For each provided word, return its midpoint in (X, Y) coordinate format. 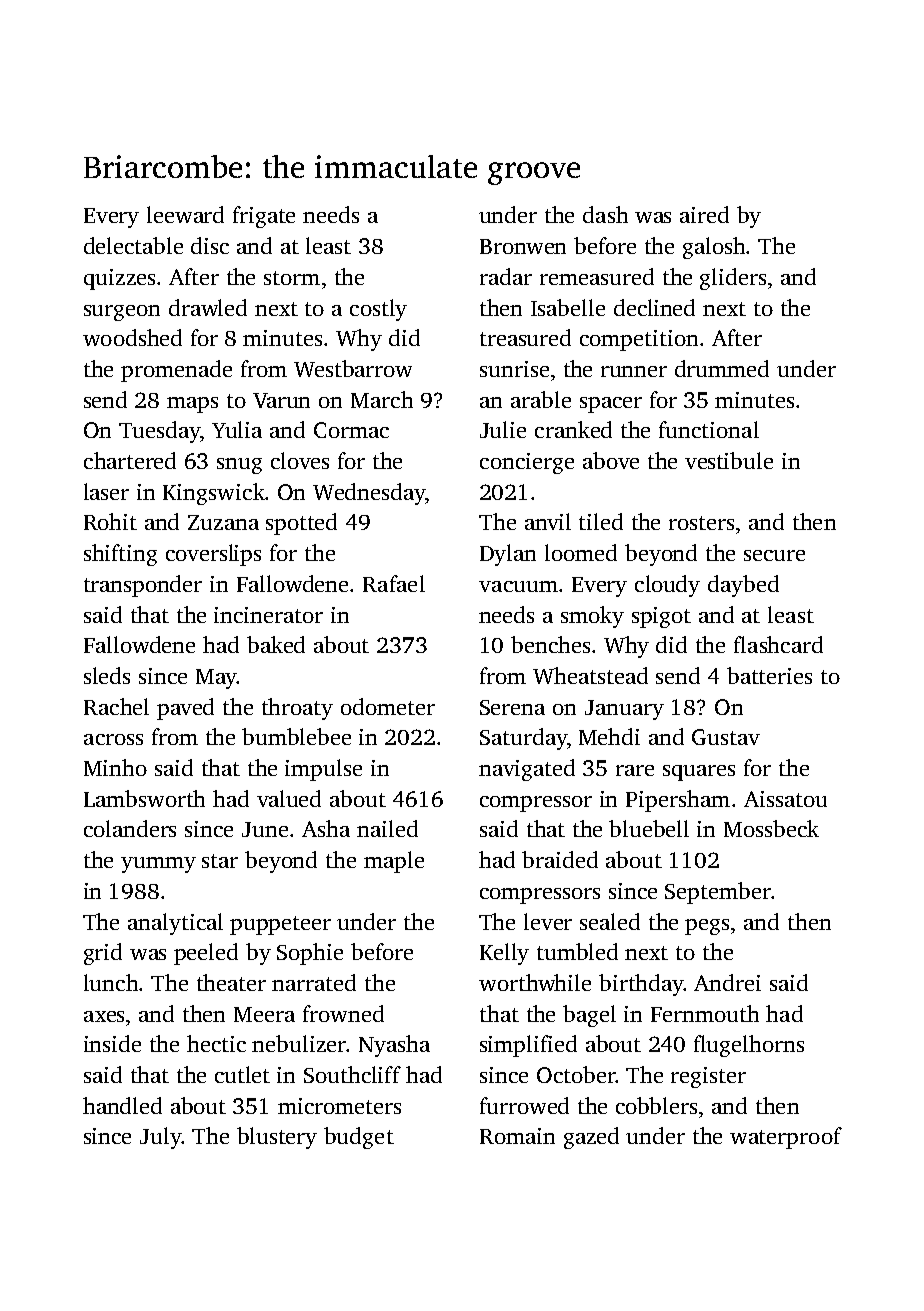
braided (560, 859)
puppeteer (280, 925)
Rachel (116, 706)
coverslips (213, 555)
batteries (769, 675)
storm (292, 278)
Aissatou (785, 799)
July (161, 1138)
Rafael (394, 583)
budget (359, 1138)
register (708, 1077)
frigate (264, 217)
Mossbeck (771, 828)
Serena (512, 707)
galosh (714, 248)
